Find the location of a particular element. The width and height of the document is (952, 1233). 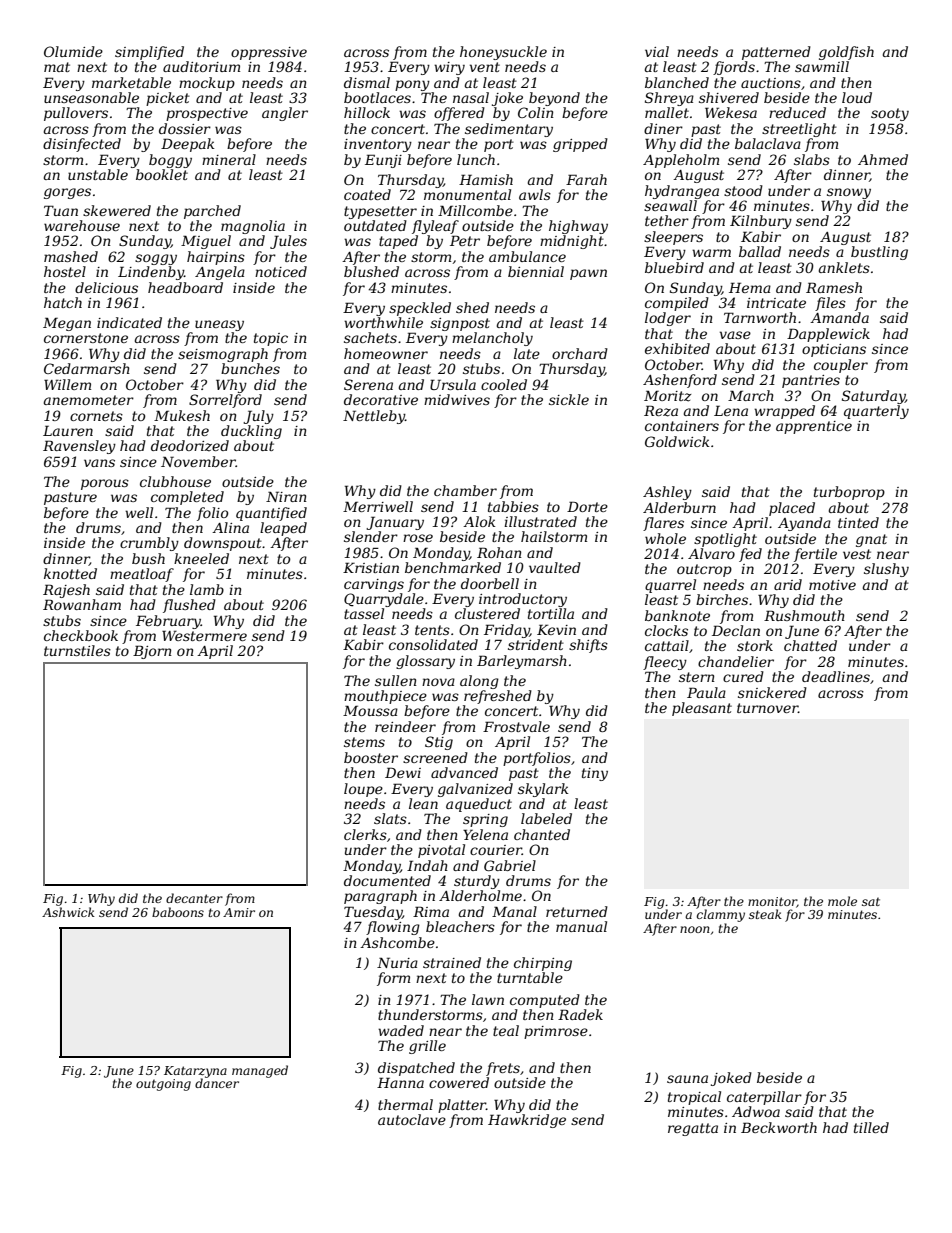

outgoing is located at coordinates (163, 1085).
